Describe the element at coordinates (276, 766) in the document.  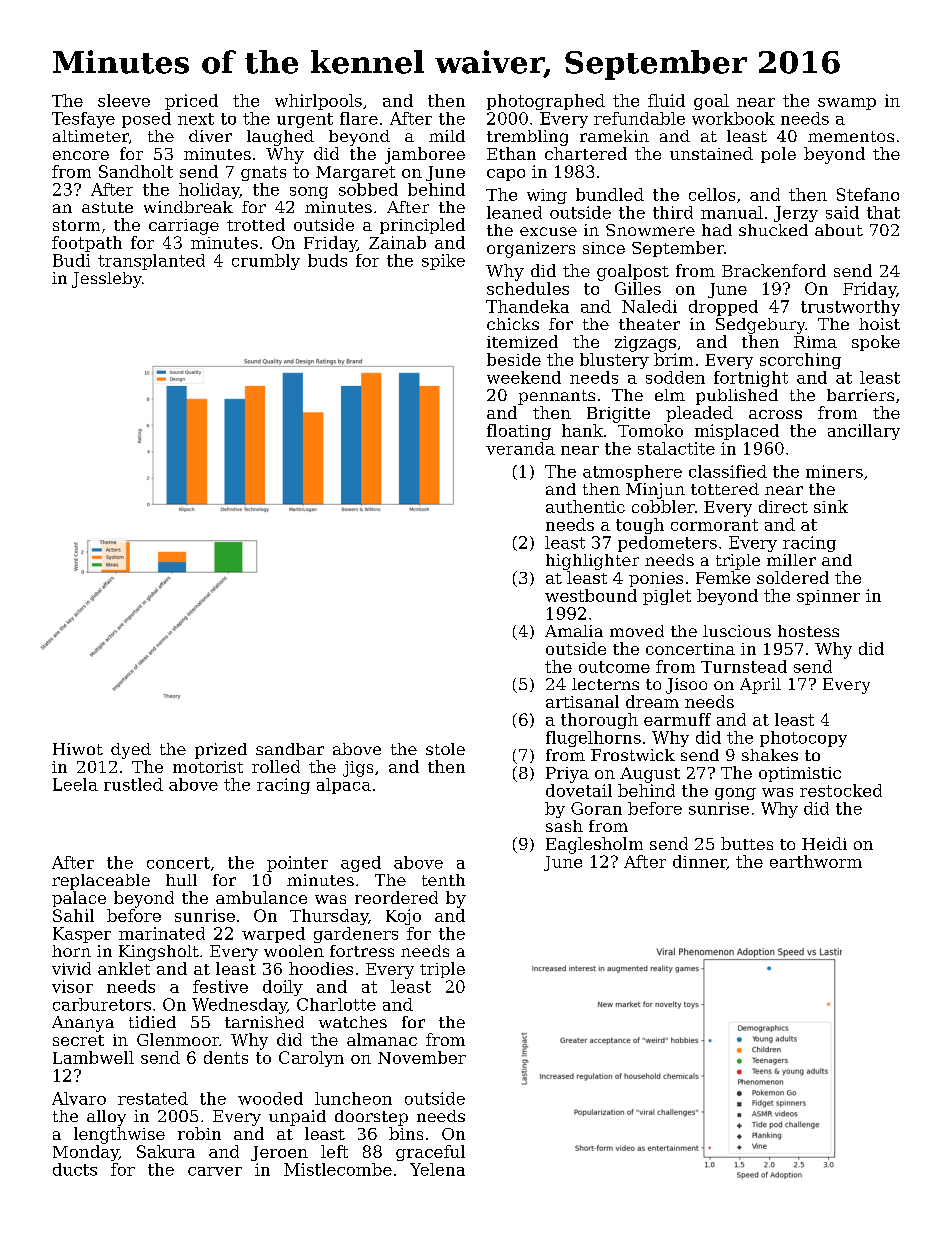
I see `rolled` at that location.
